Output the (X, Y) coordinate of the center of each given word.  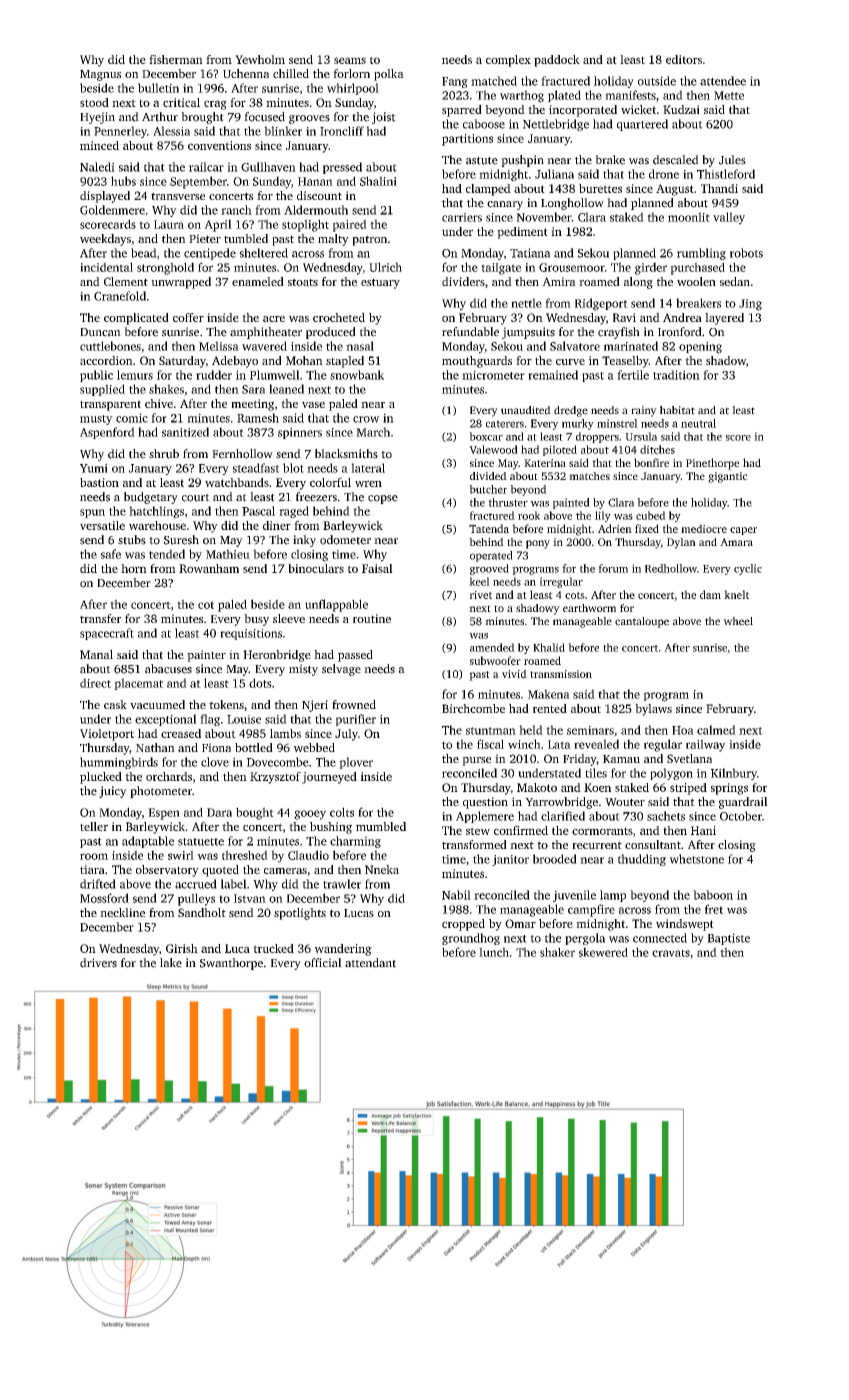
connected (660, 938)
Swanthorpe (231, 964)
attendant (370, 963)
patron (369, 240)
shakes (166, 389)
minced (99, 145)
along (638, 283)
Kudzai (681, 109)
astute (482, 161)
